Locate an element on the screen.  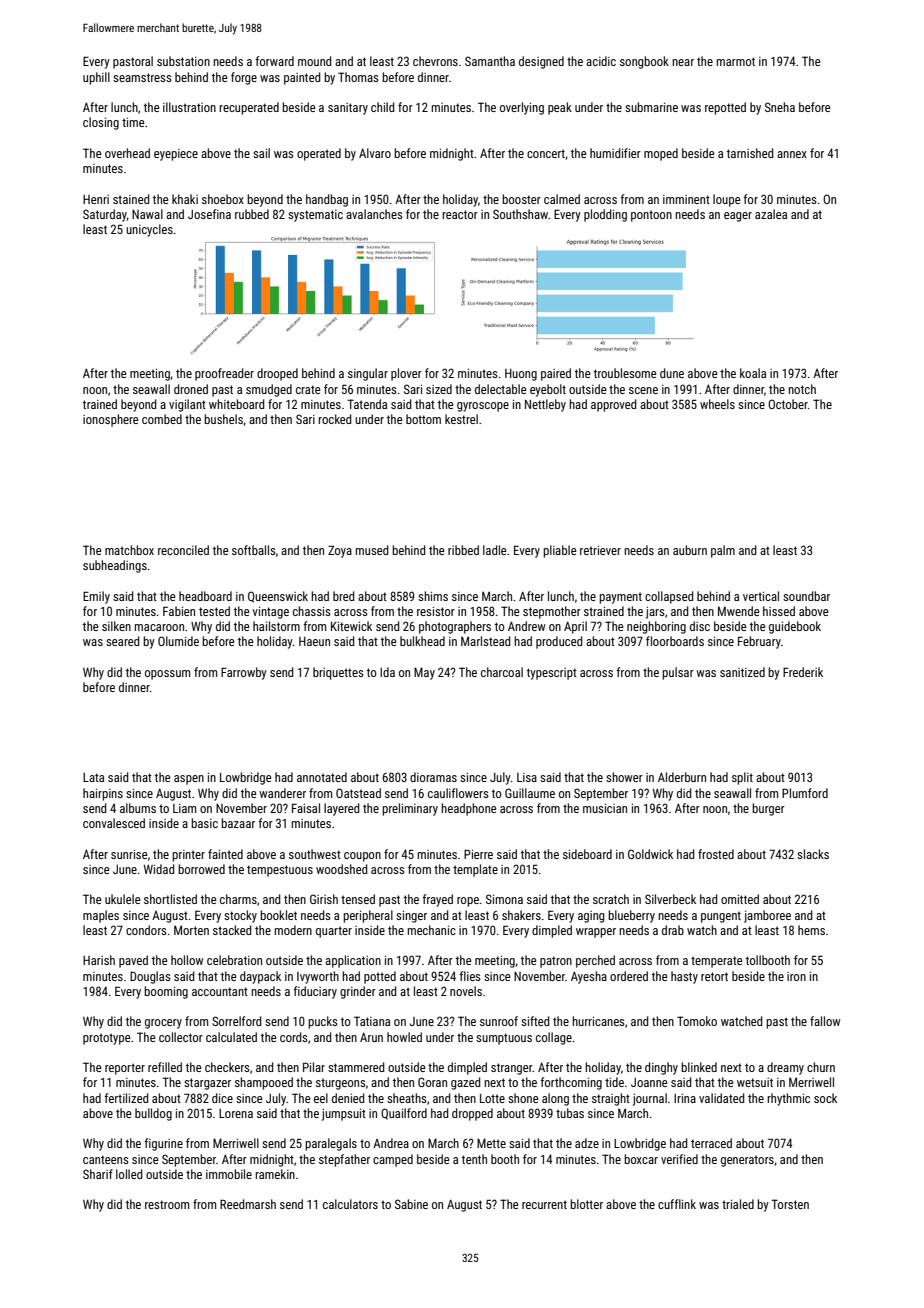
Tomoko is located at coordinates (697, 1021).
